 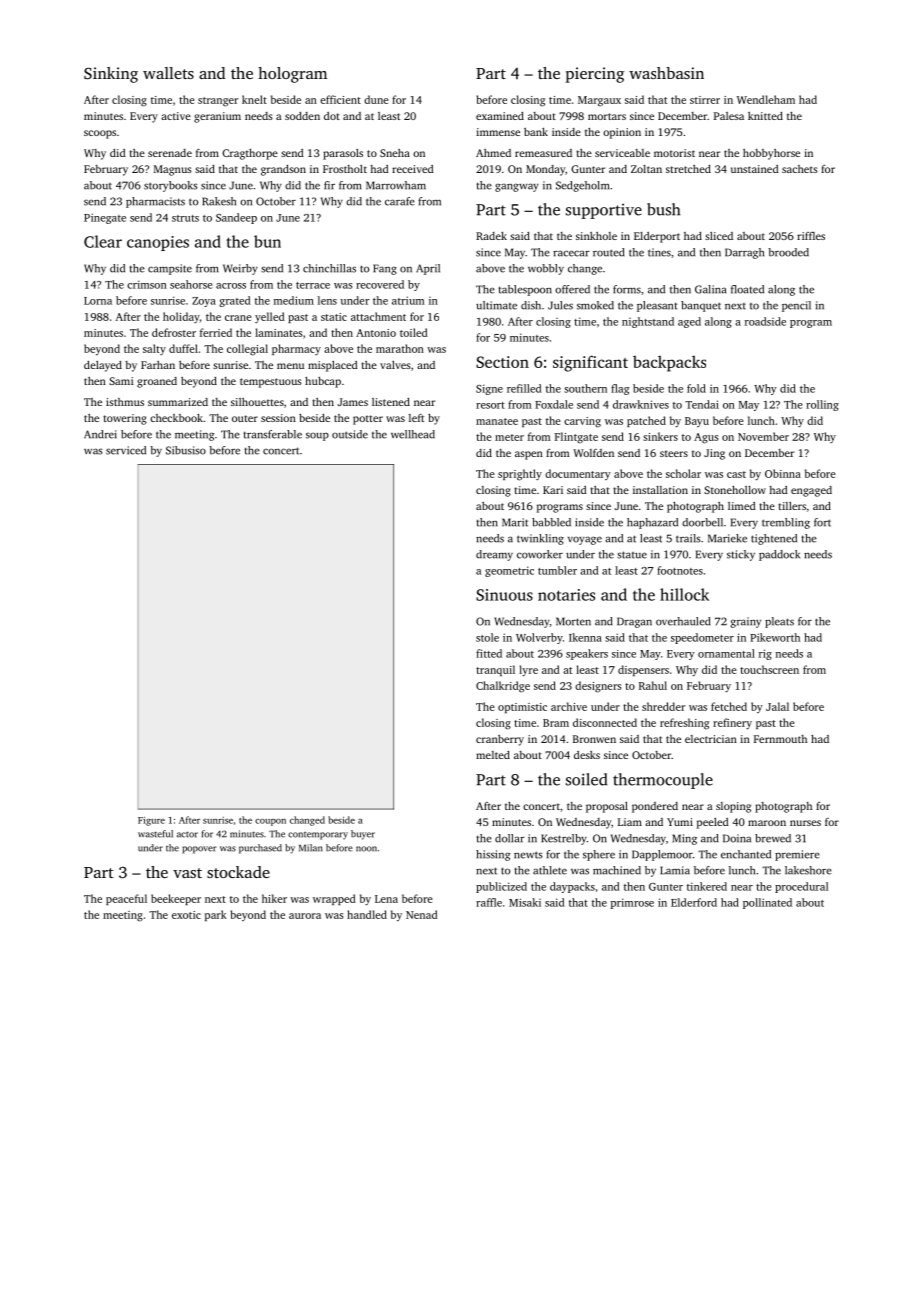 What do you see at coordinates (545, 170) in the screenshot?
I see `Monday` at bounding box center [545, 170].
